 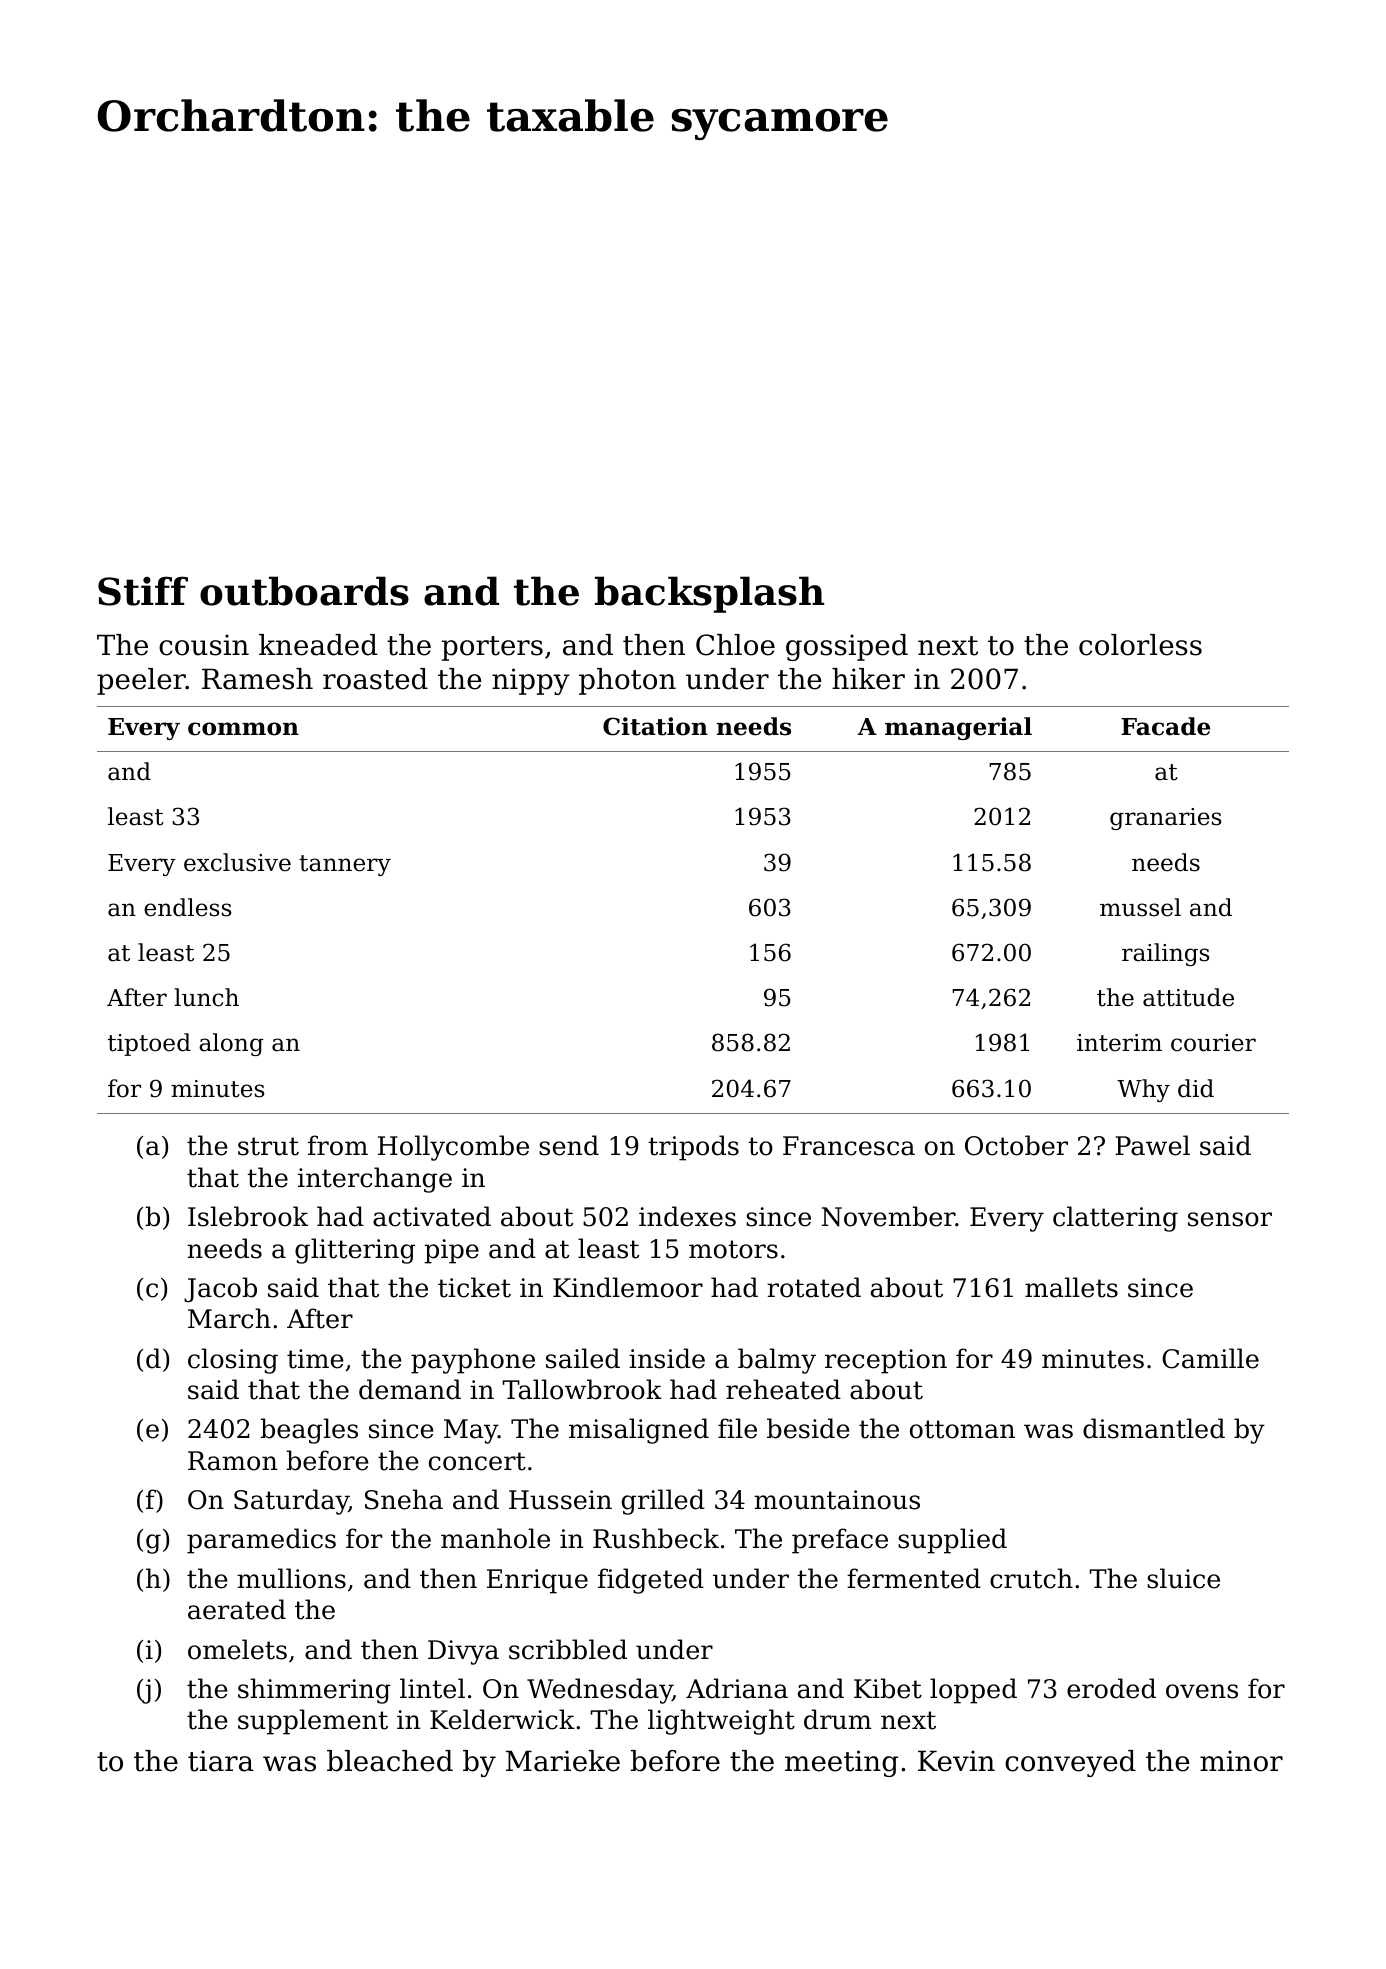 I want to click on minor, so click(x=1241, y=1761).
